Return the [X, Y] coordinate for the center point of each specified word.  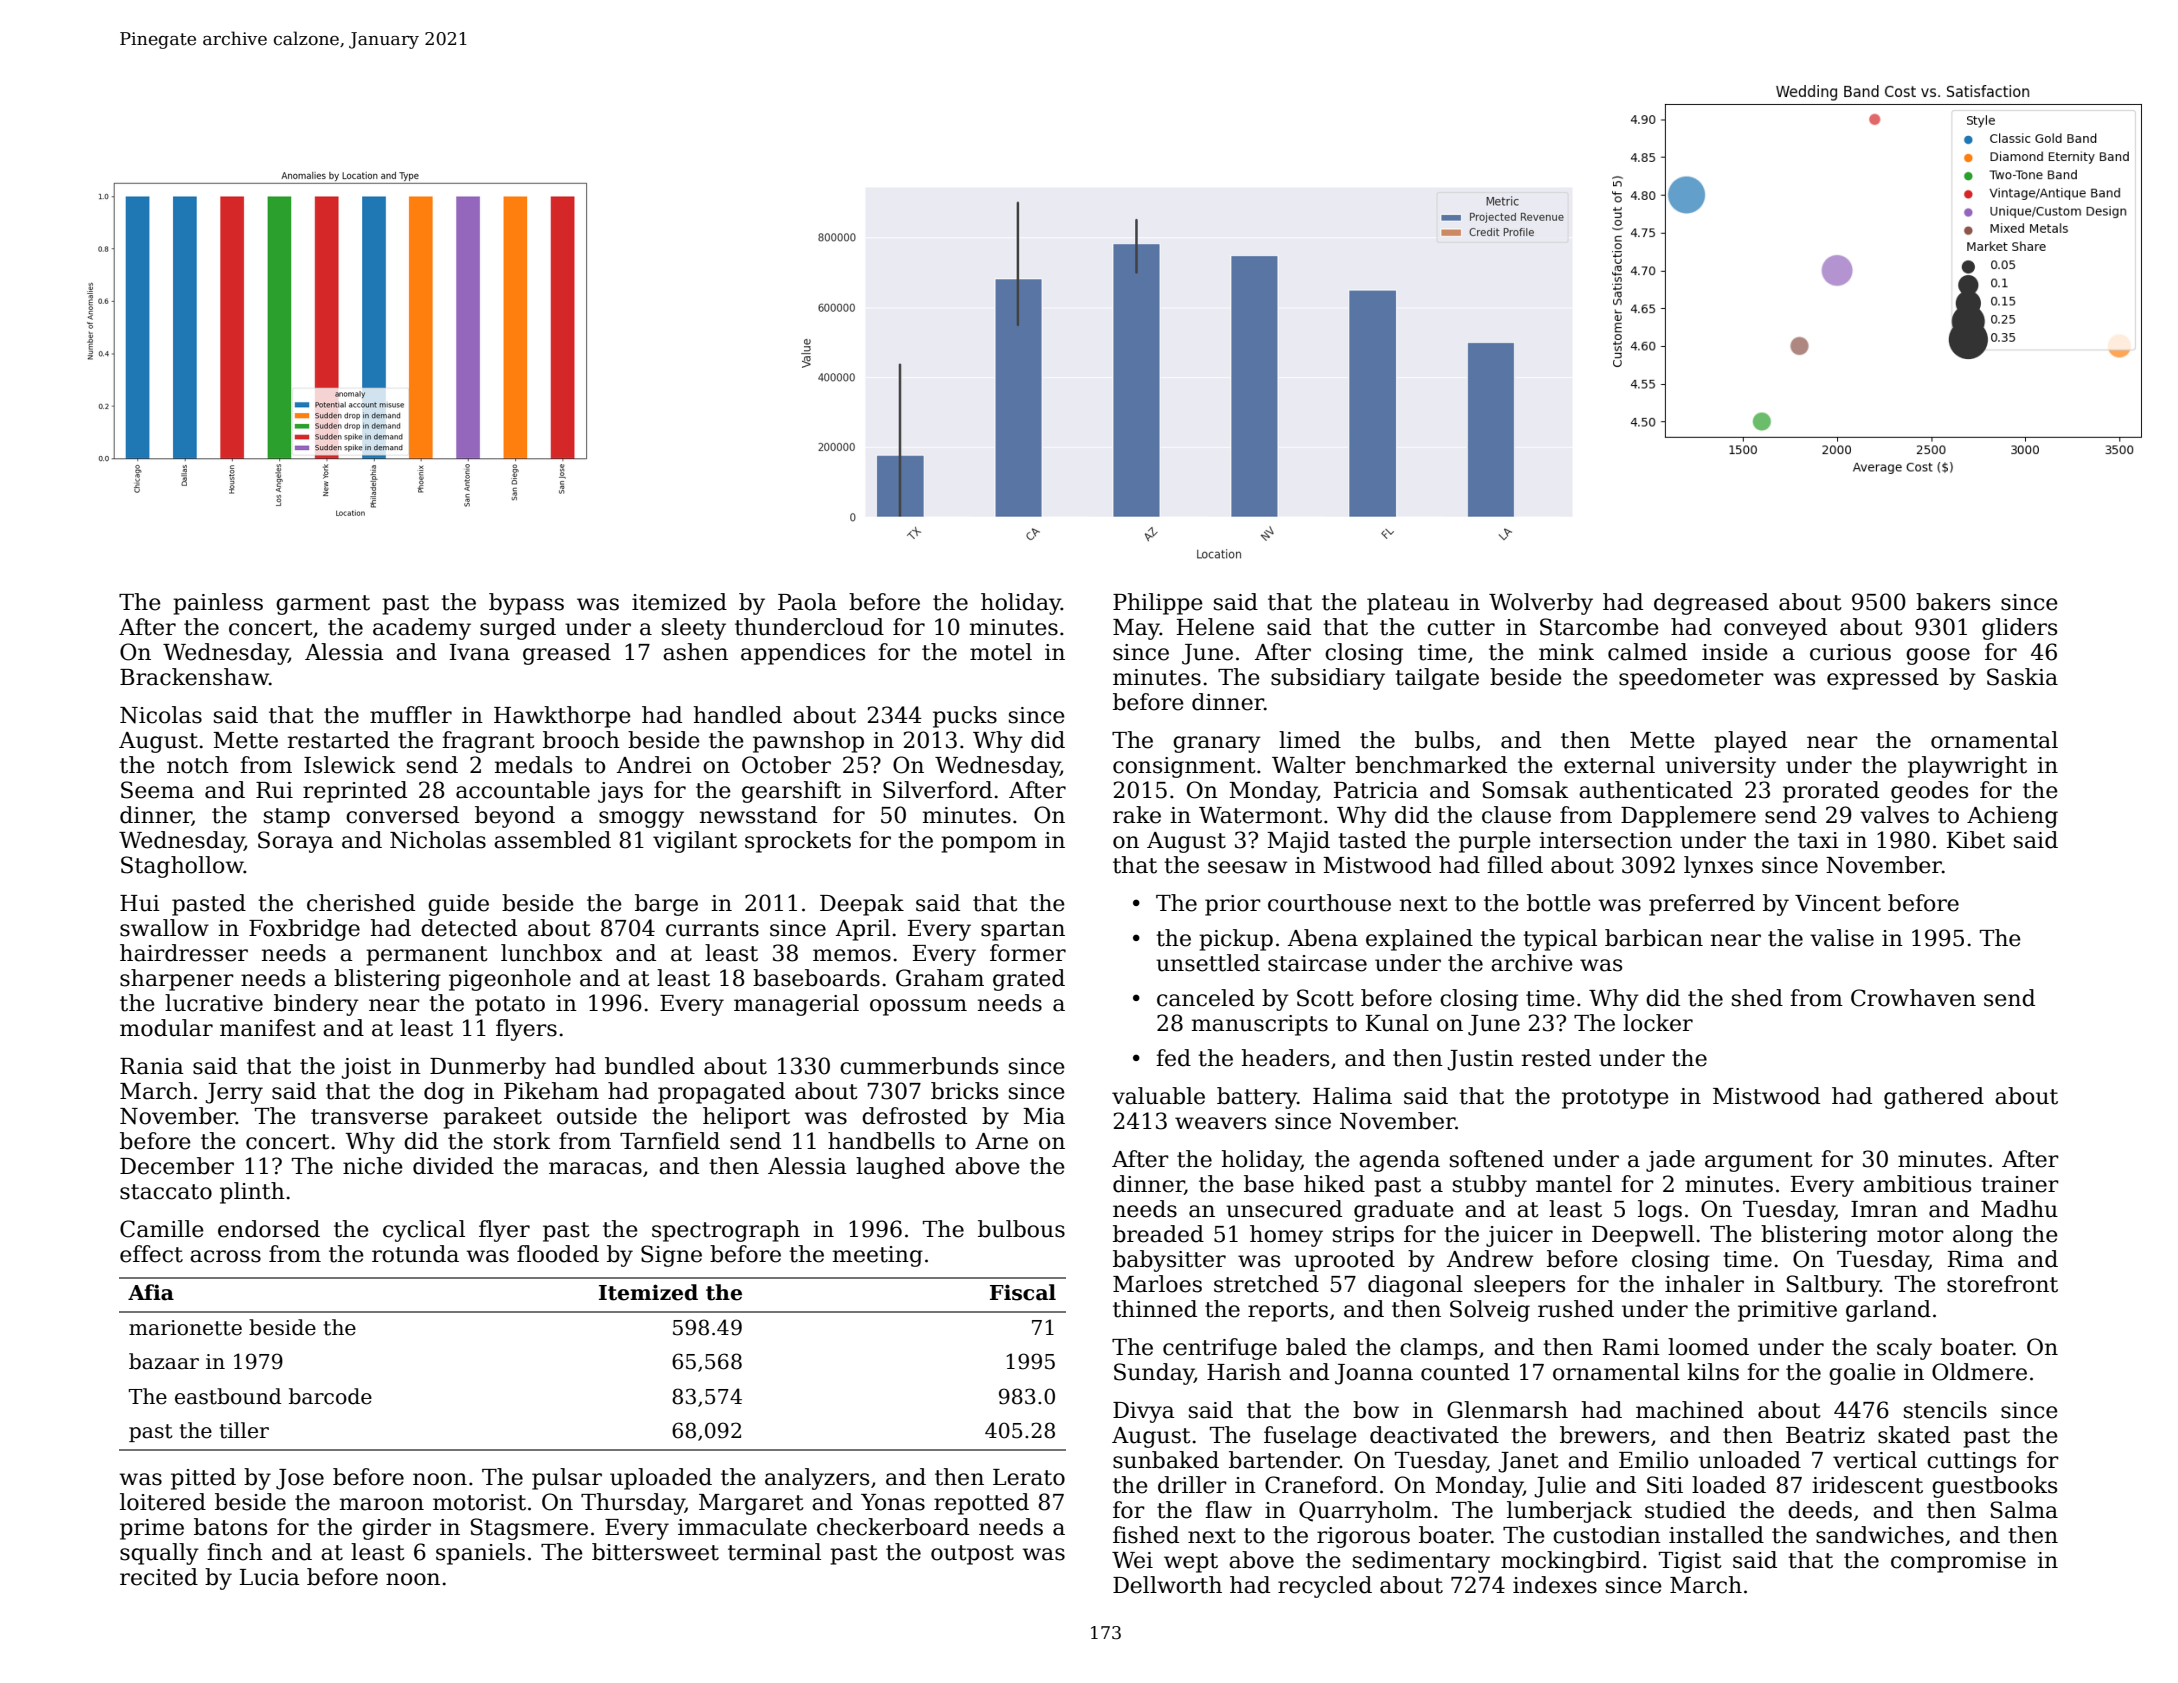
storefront [2002, 1284]
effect [151, 1254]
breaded [1158, 1234]
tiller [244, 1430]
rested [1556, 1058]
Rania [152, 1066]
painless [218, 604]
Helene [1215, 627]
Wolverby [1541, 604]
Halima [1352, 1096]
